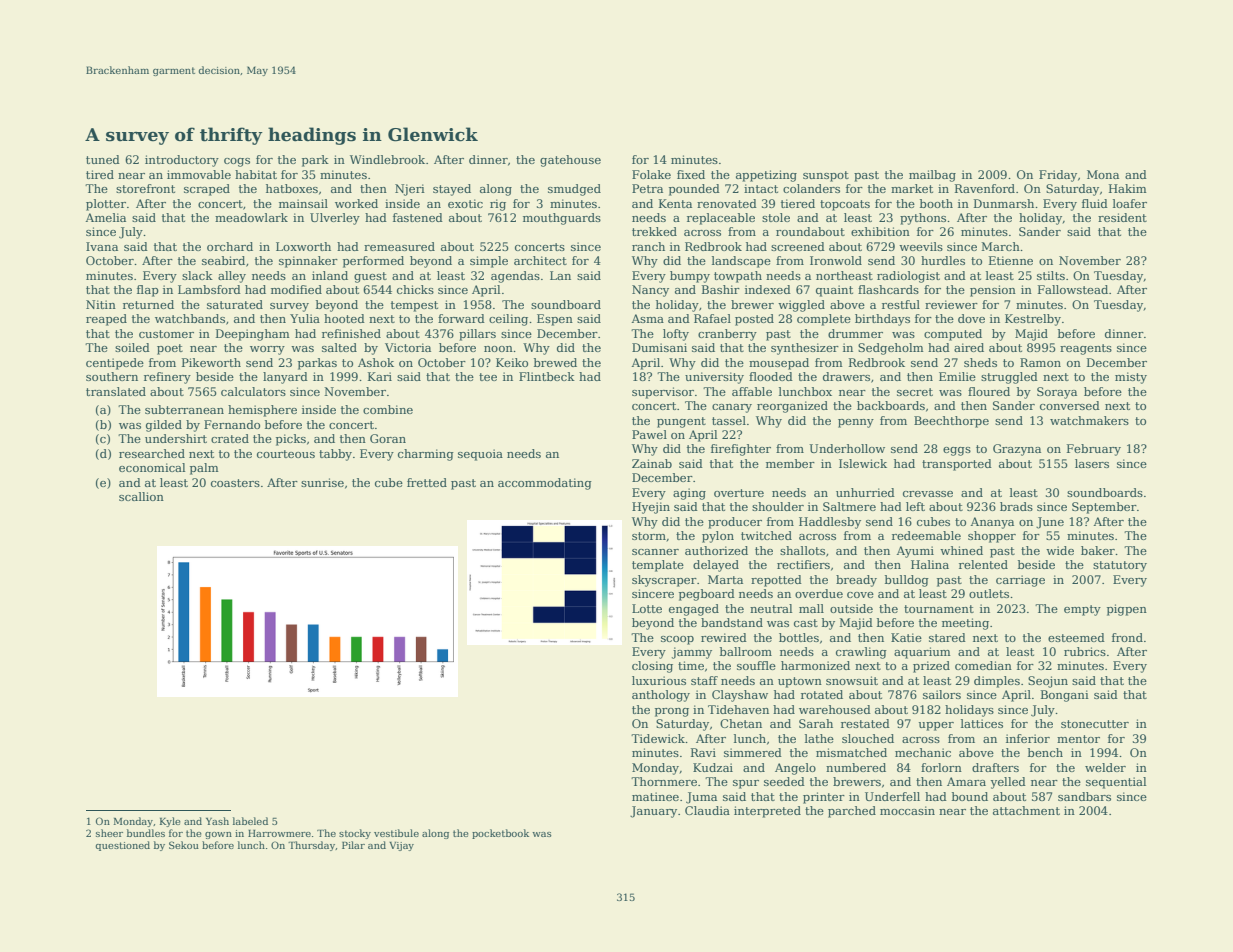 The width and height of the page is (1233, 952). Describe the element at coordinates (353, 845) in the page. I see `Pilar` at that location.
